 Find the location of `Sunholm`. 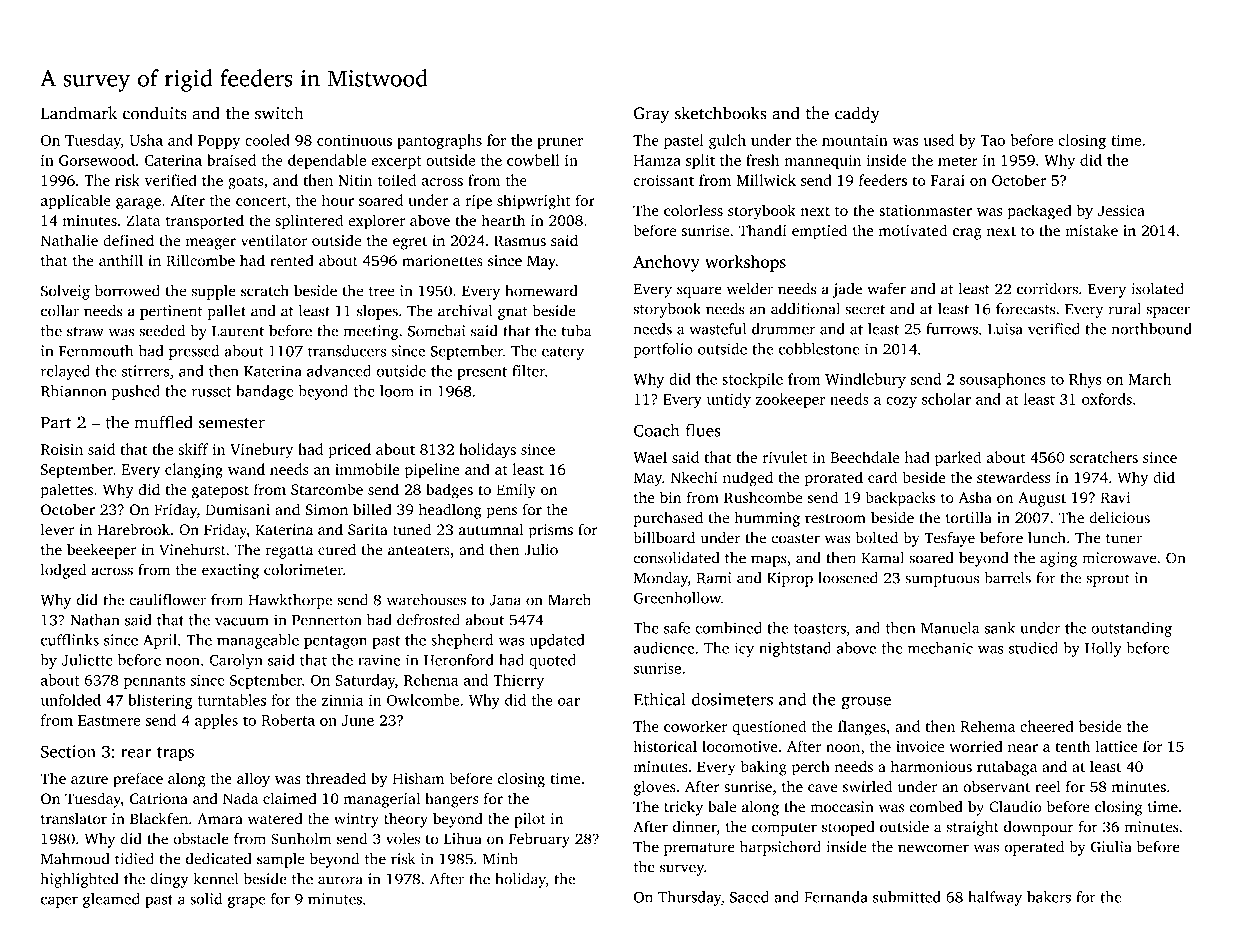

Sunholm is located at coordinates (301, 839).
